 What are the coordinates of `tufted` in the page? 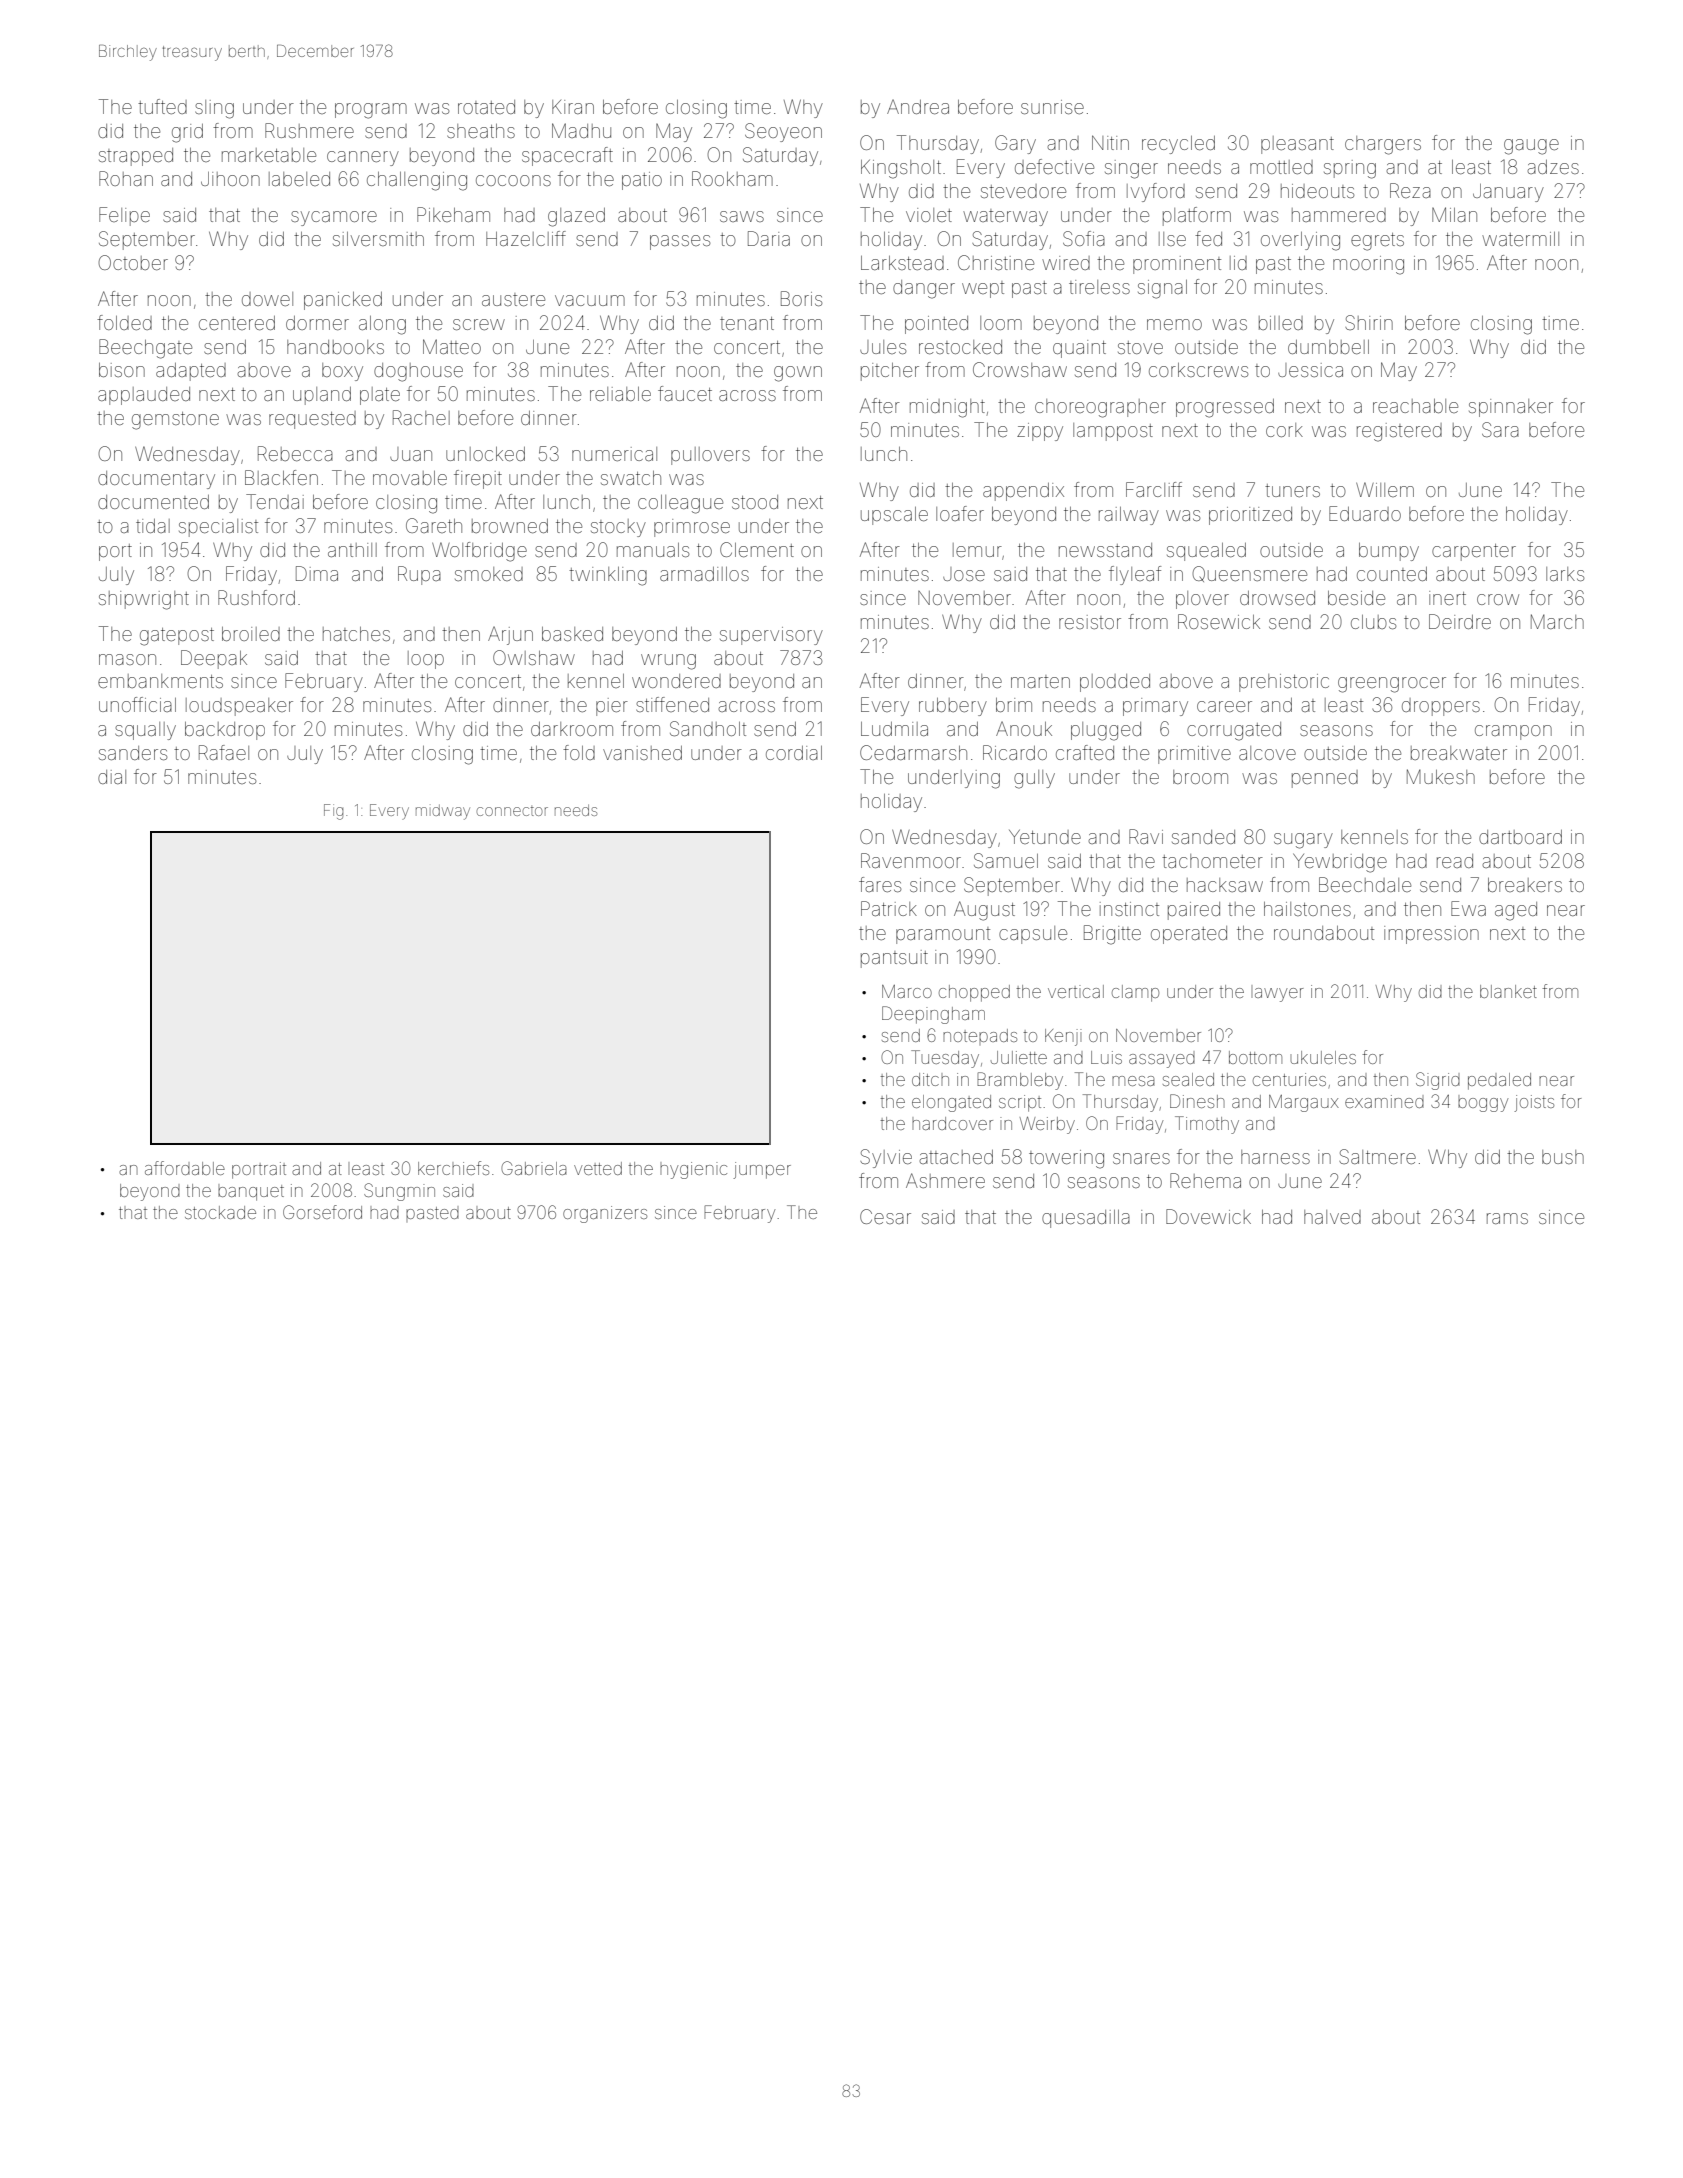 It's located at (162, 106).
